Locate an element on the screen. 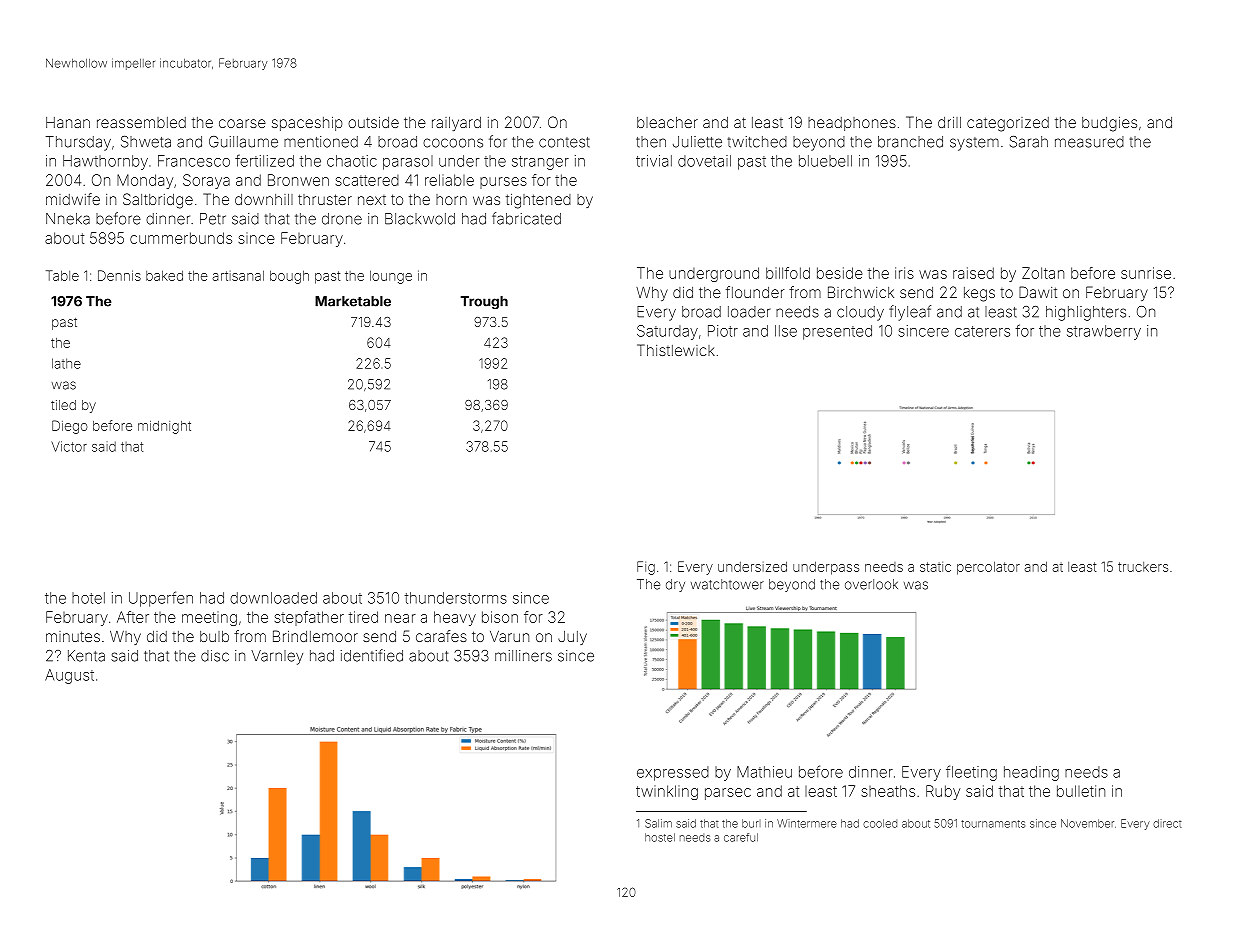  caterers is located at coordinates (982, 331).
